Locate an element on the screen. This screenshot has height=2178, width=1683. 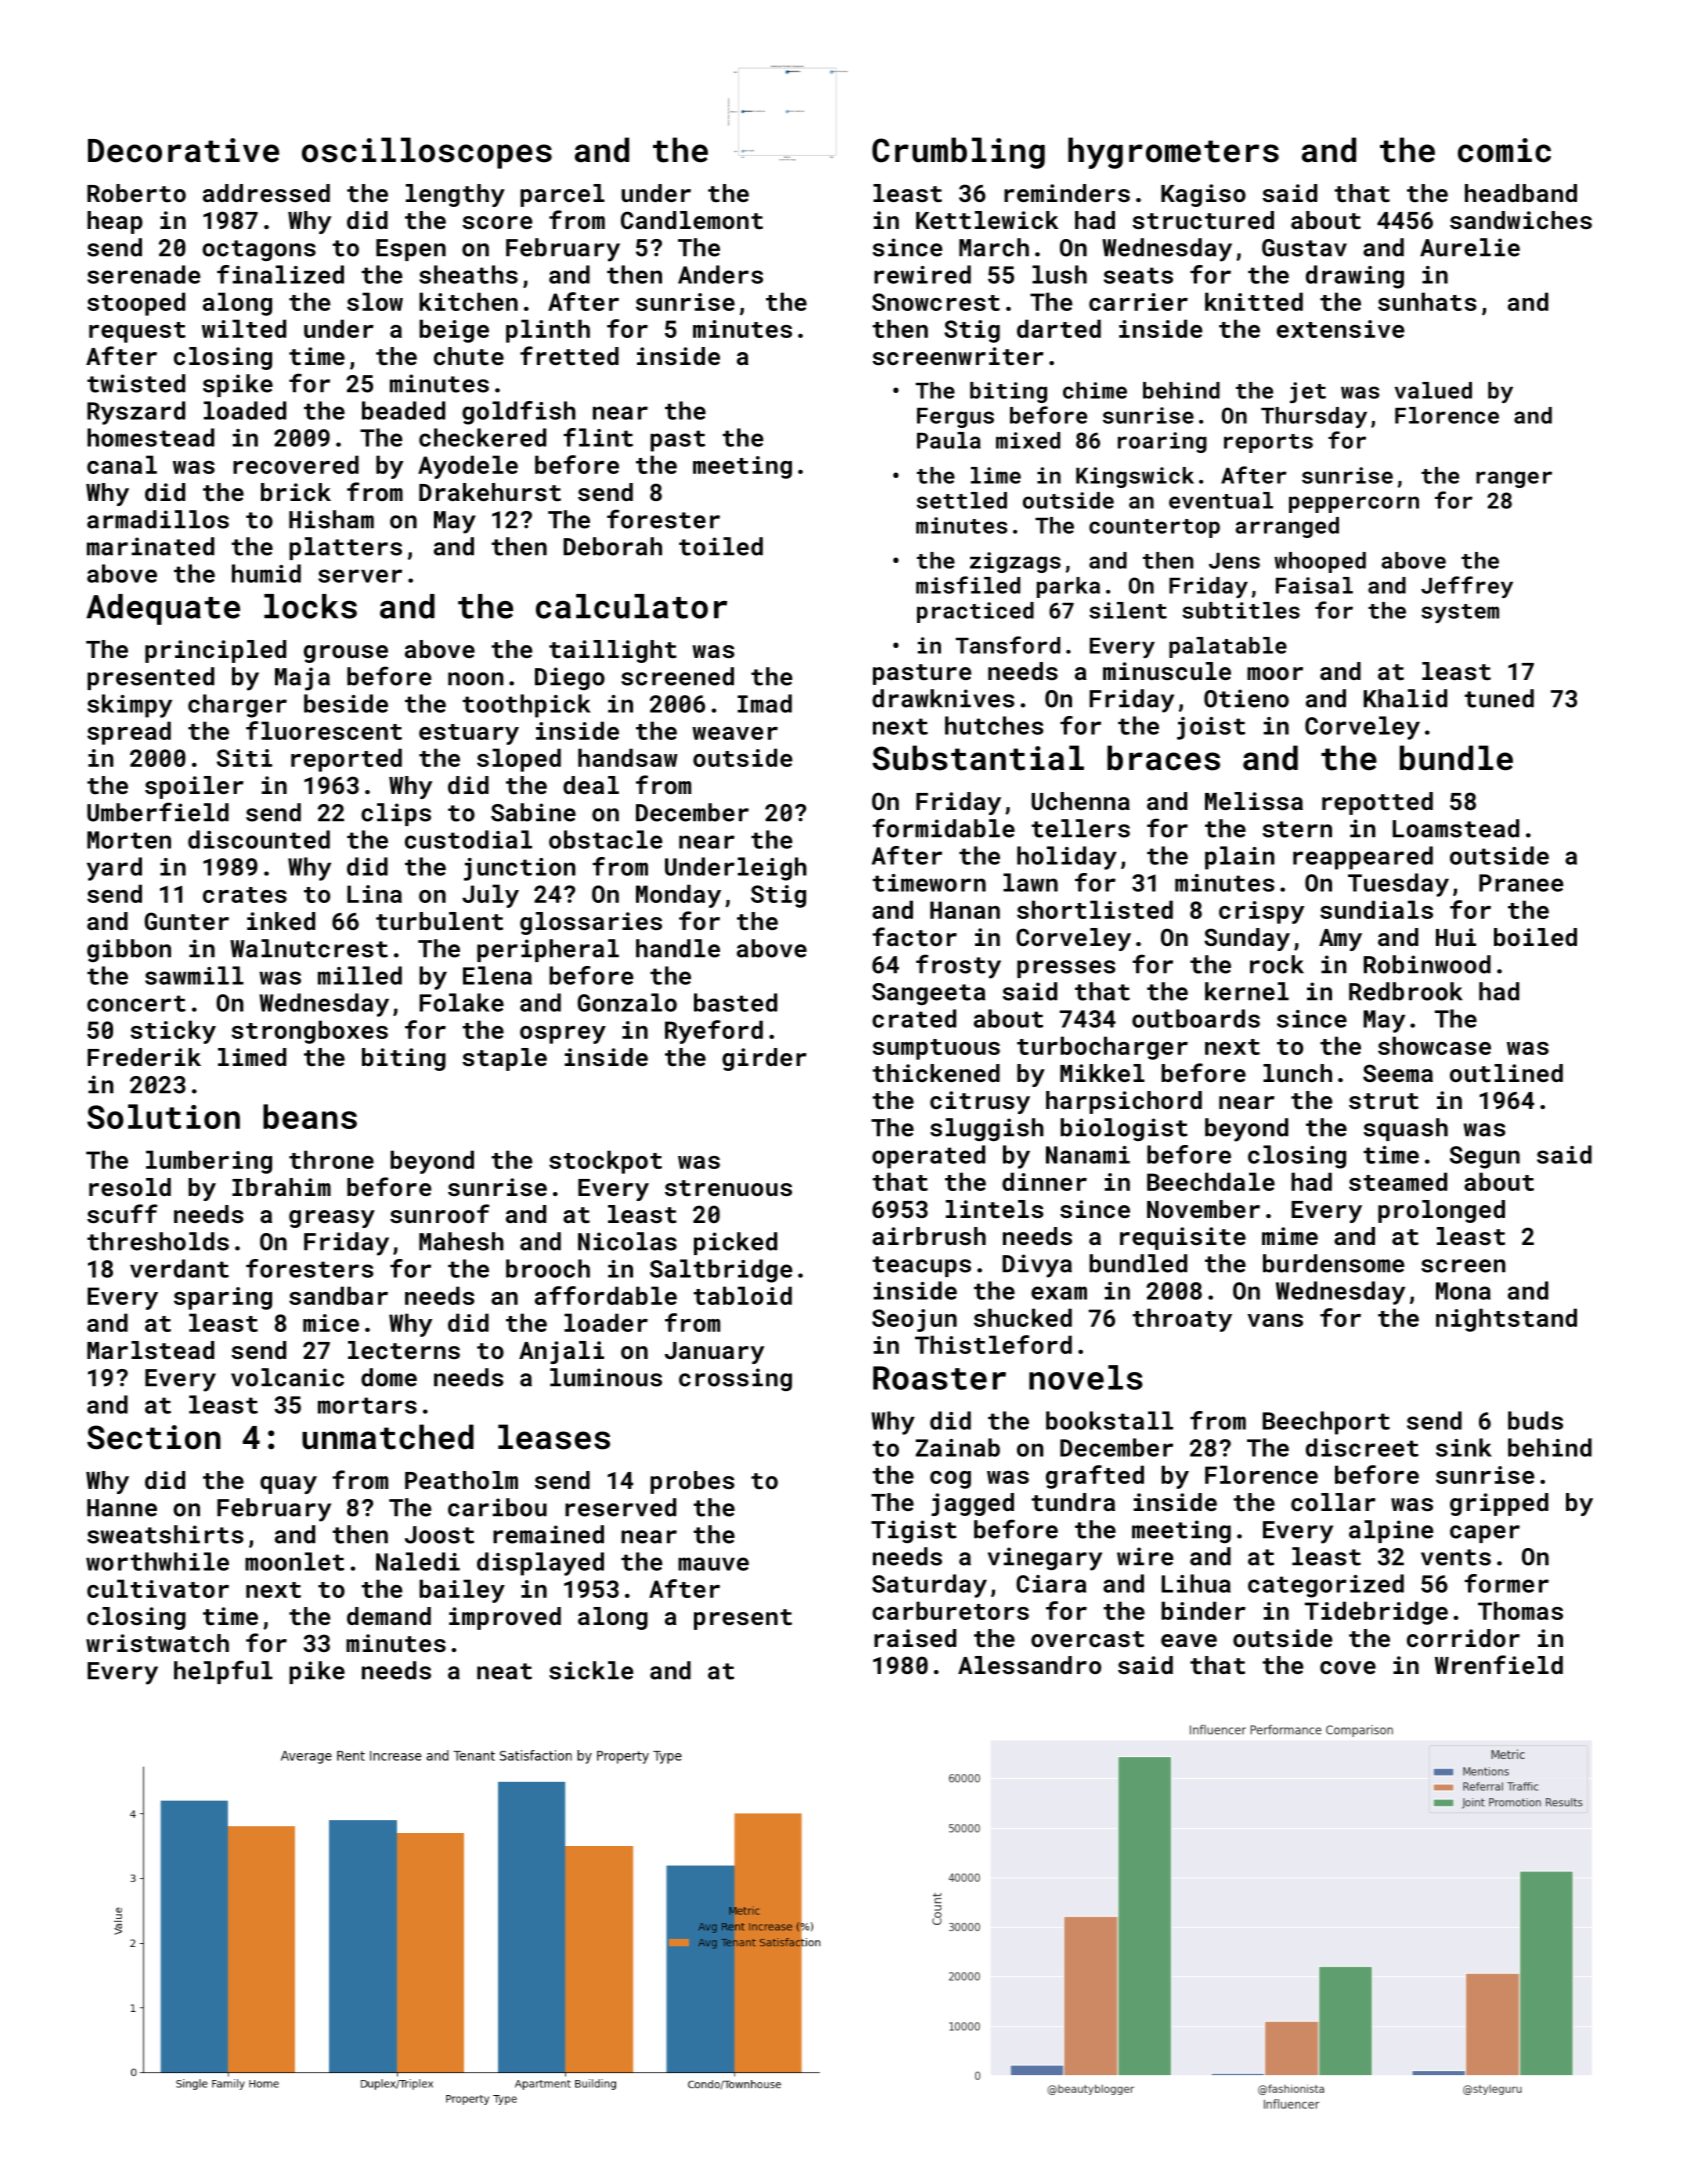
Wrenfield is located at coordinates (1499, 1664).
